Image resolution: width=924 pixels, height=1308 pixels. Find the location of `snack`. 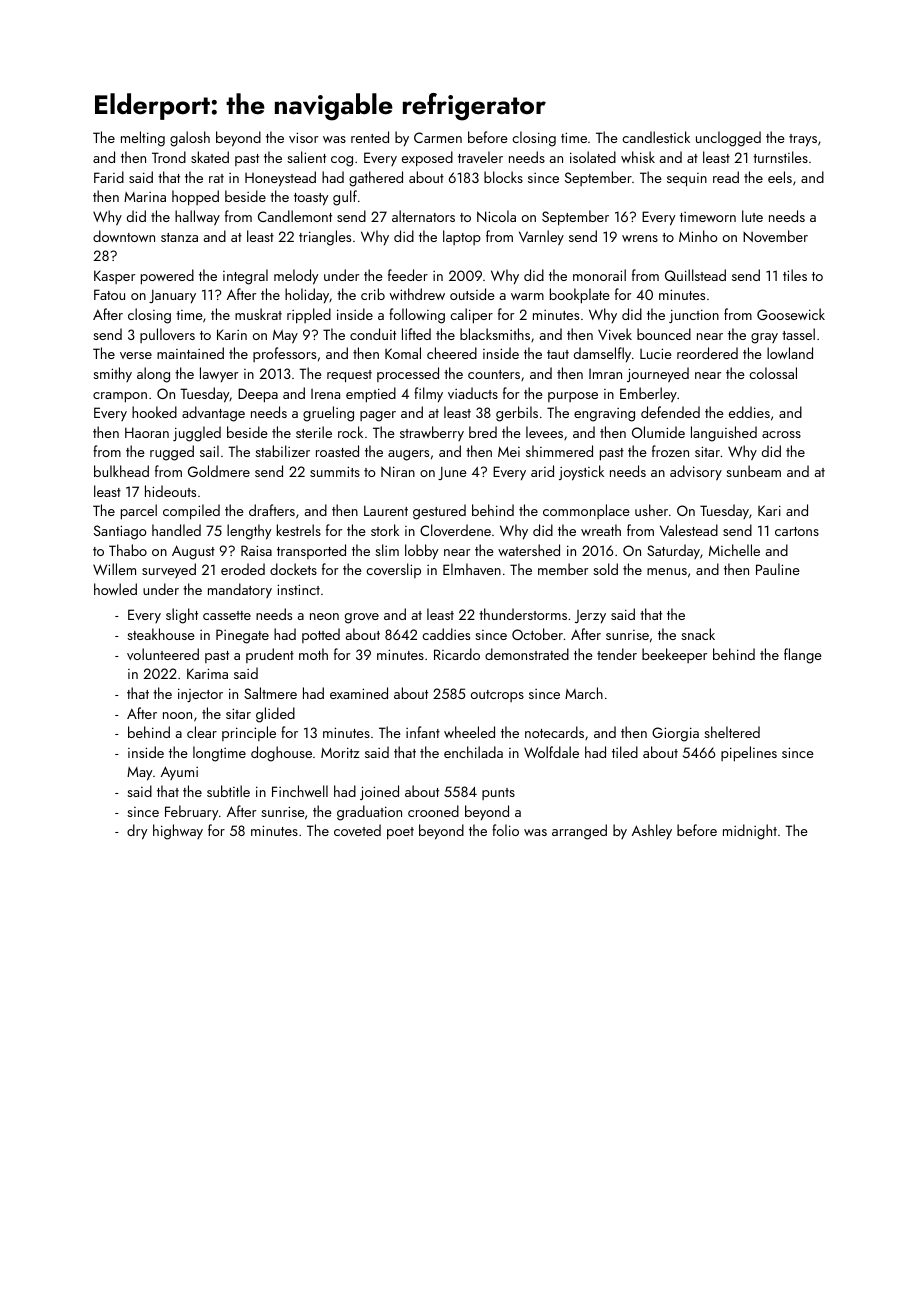

snack is located at coordinates (698, 634).
